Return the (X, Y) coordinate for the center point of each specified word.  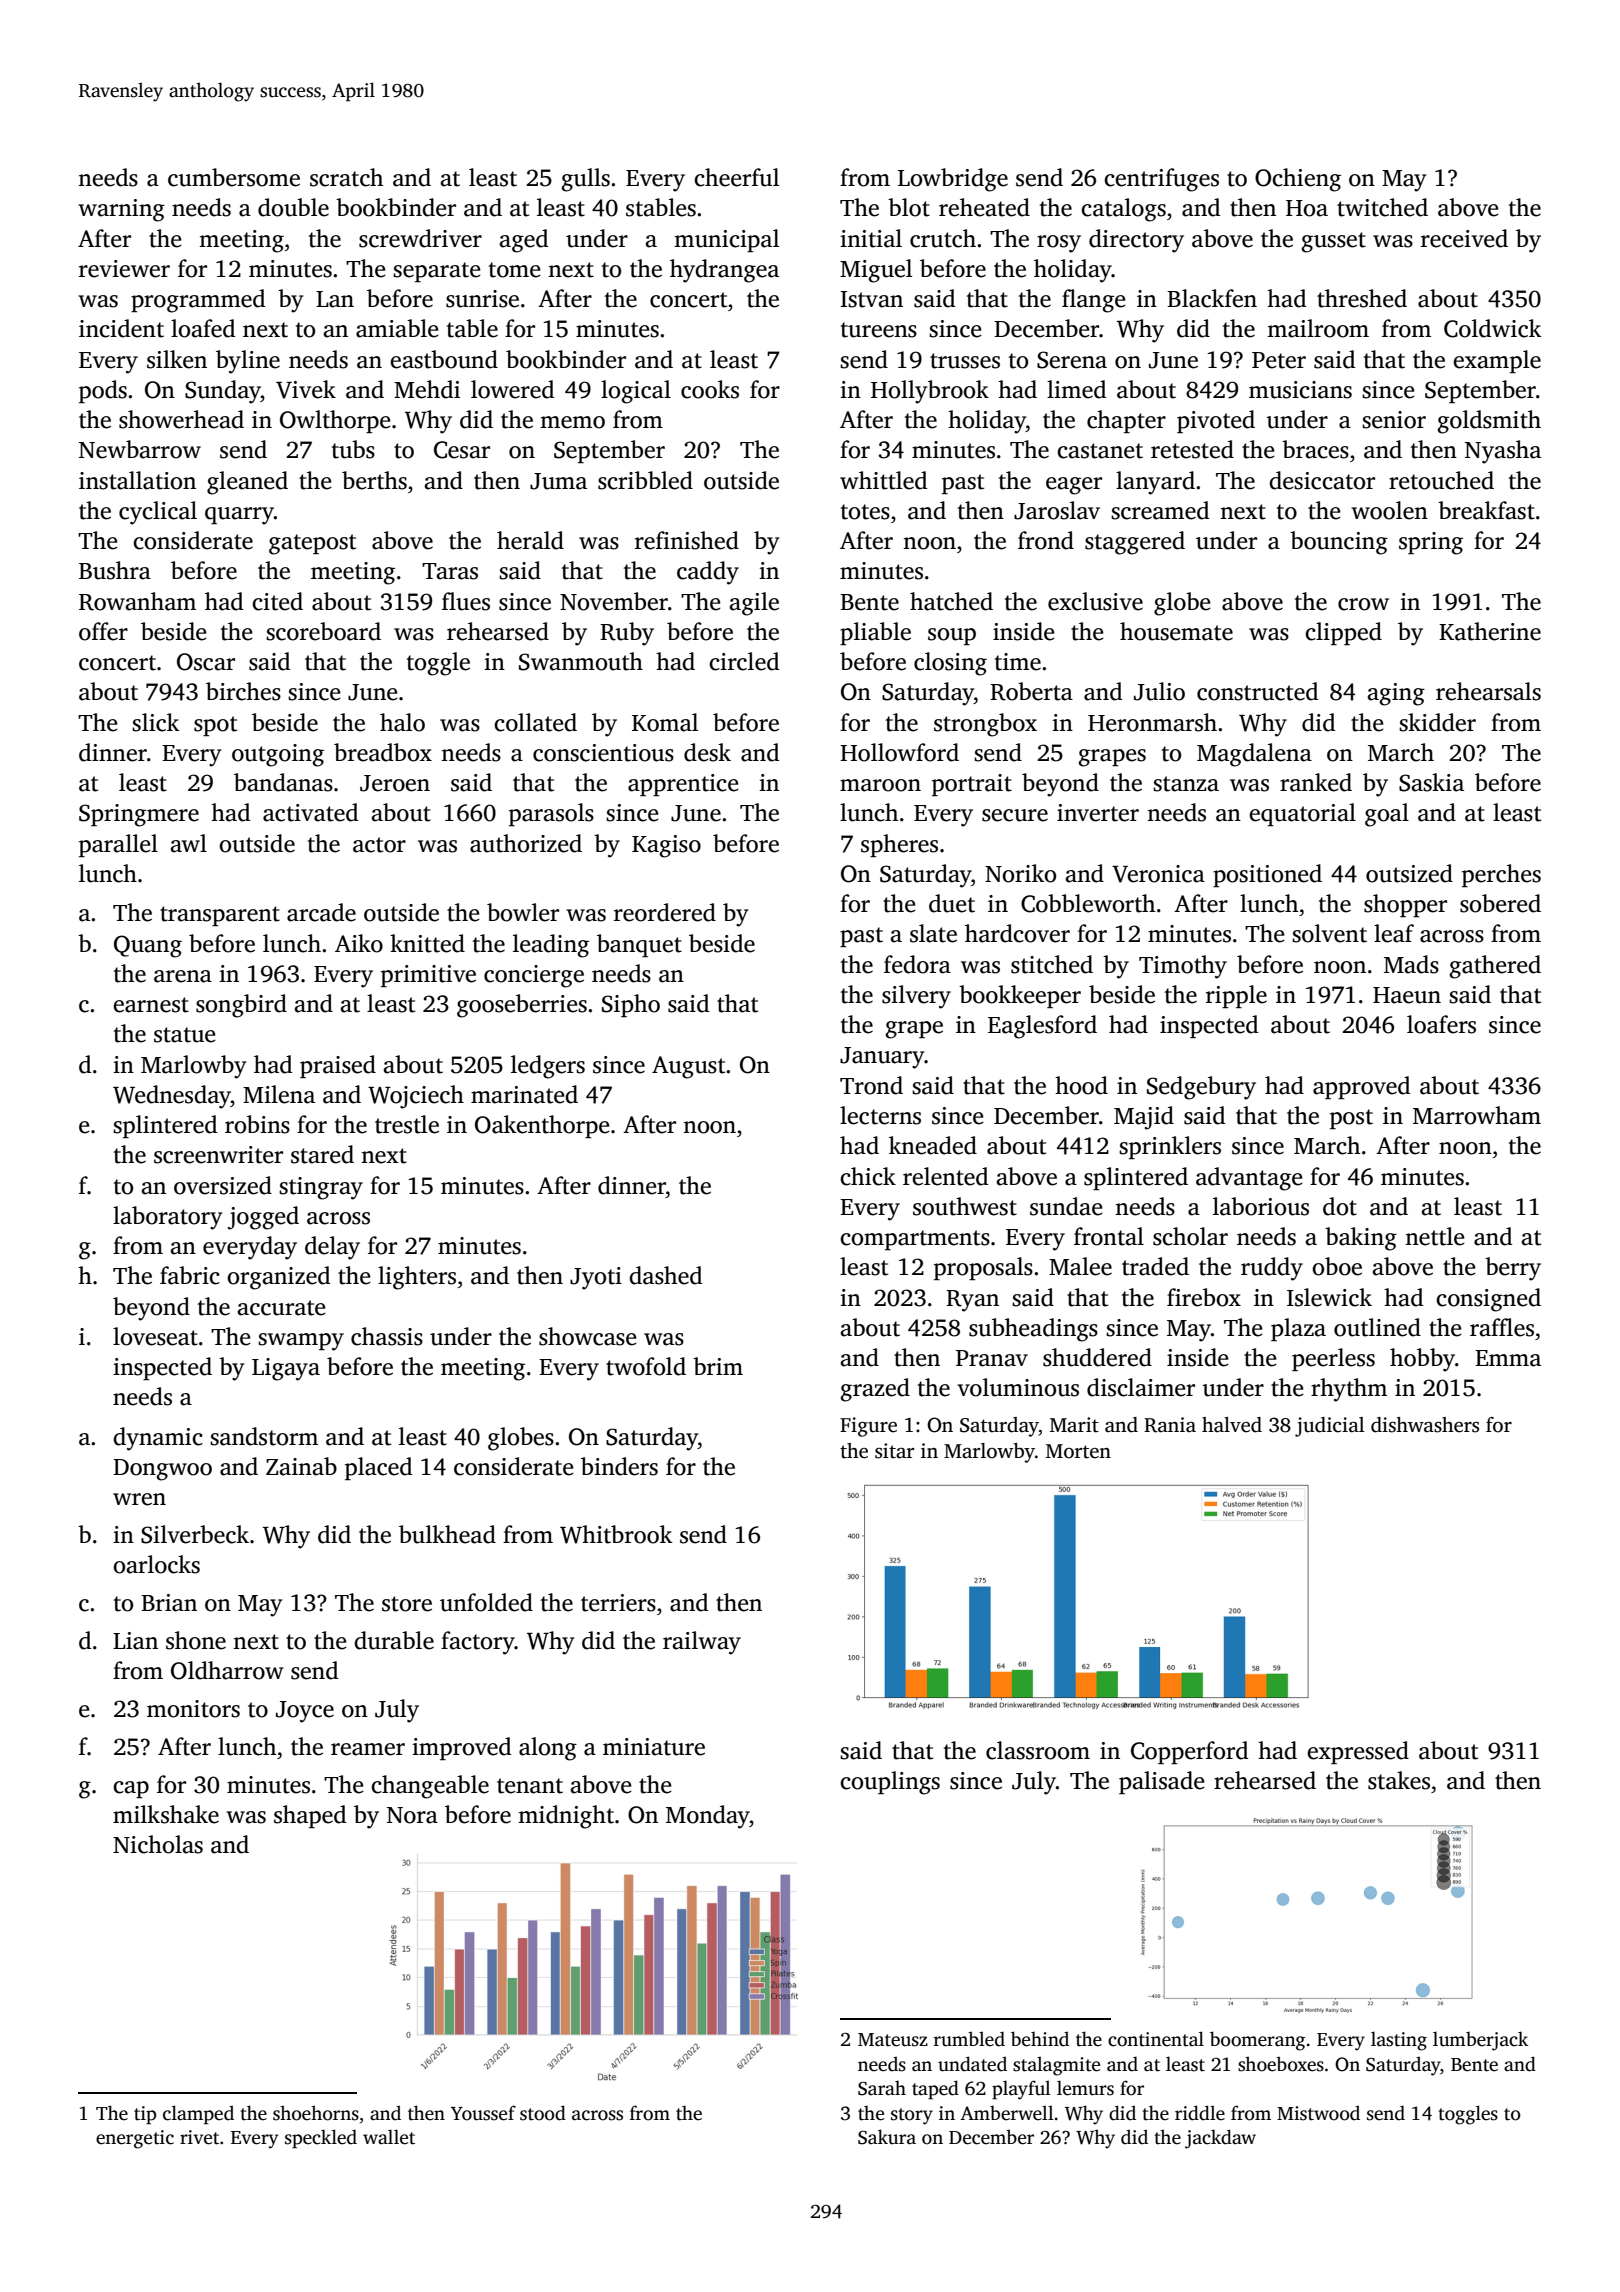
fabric (190, 1275)
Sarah (882, 2088)
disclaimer (1141, 1387)
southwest (965, 1206)
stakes (1399, 1780)
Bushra (115, 570)
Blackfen (1212, 298)
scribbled (645, 480)
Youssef (483, 2113)
